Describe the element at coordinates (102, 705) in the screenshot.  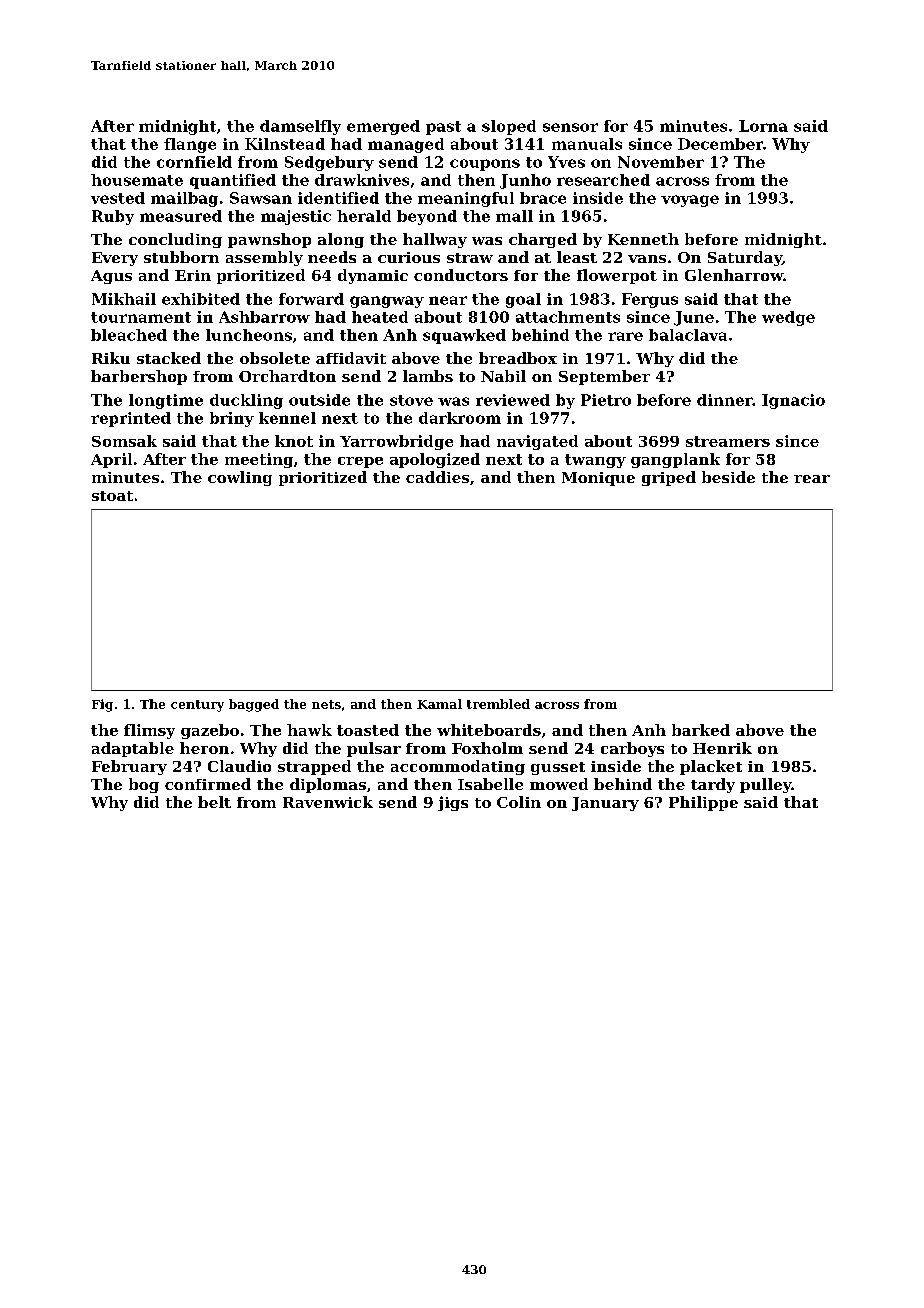
I see `Fig` at that location.
